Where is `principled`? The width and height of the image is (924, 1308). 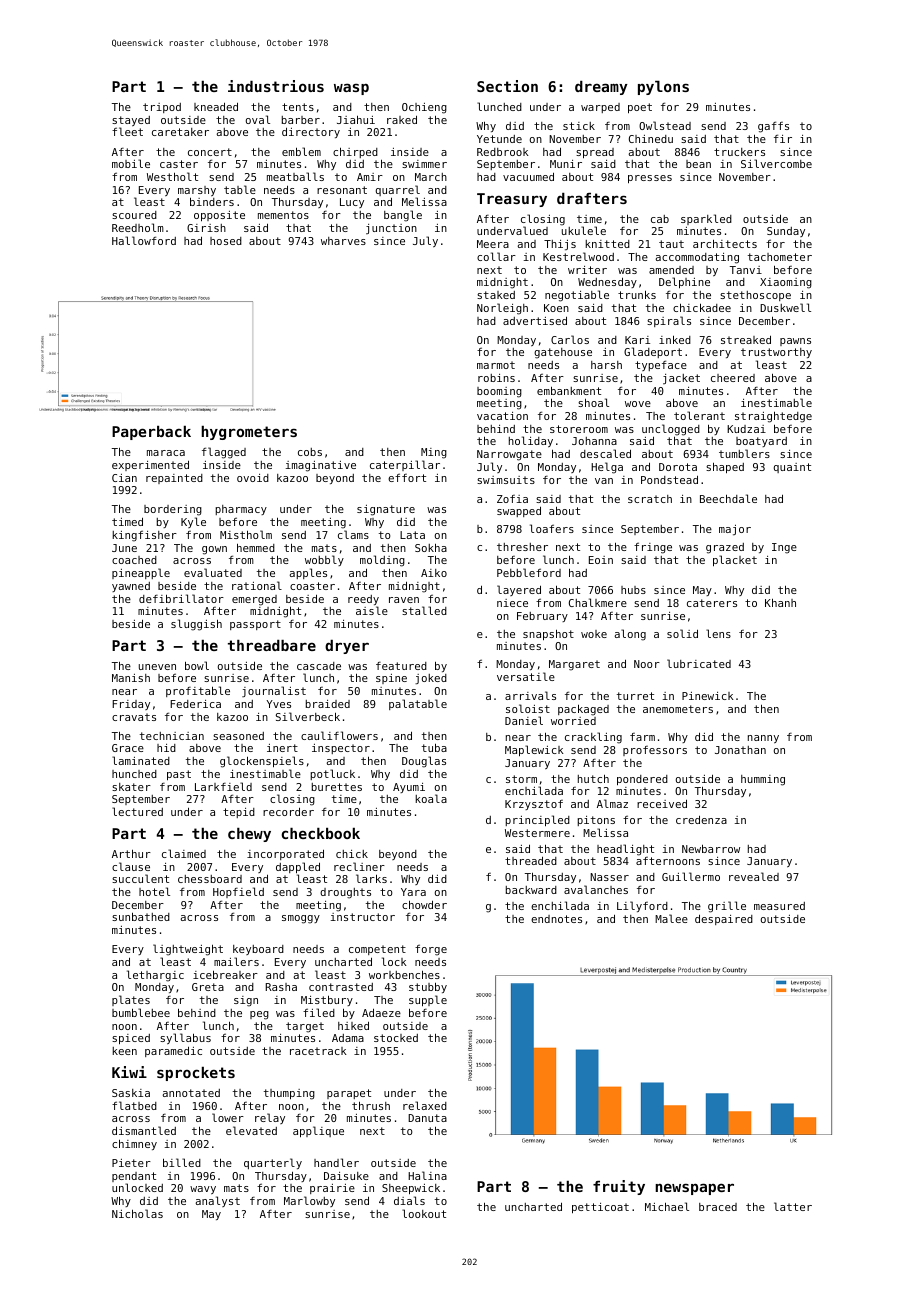
principled is located at coordinates (537, 820).
